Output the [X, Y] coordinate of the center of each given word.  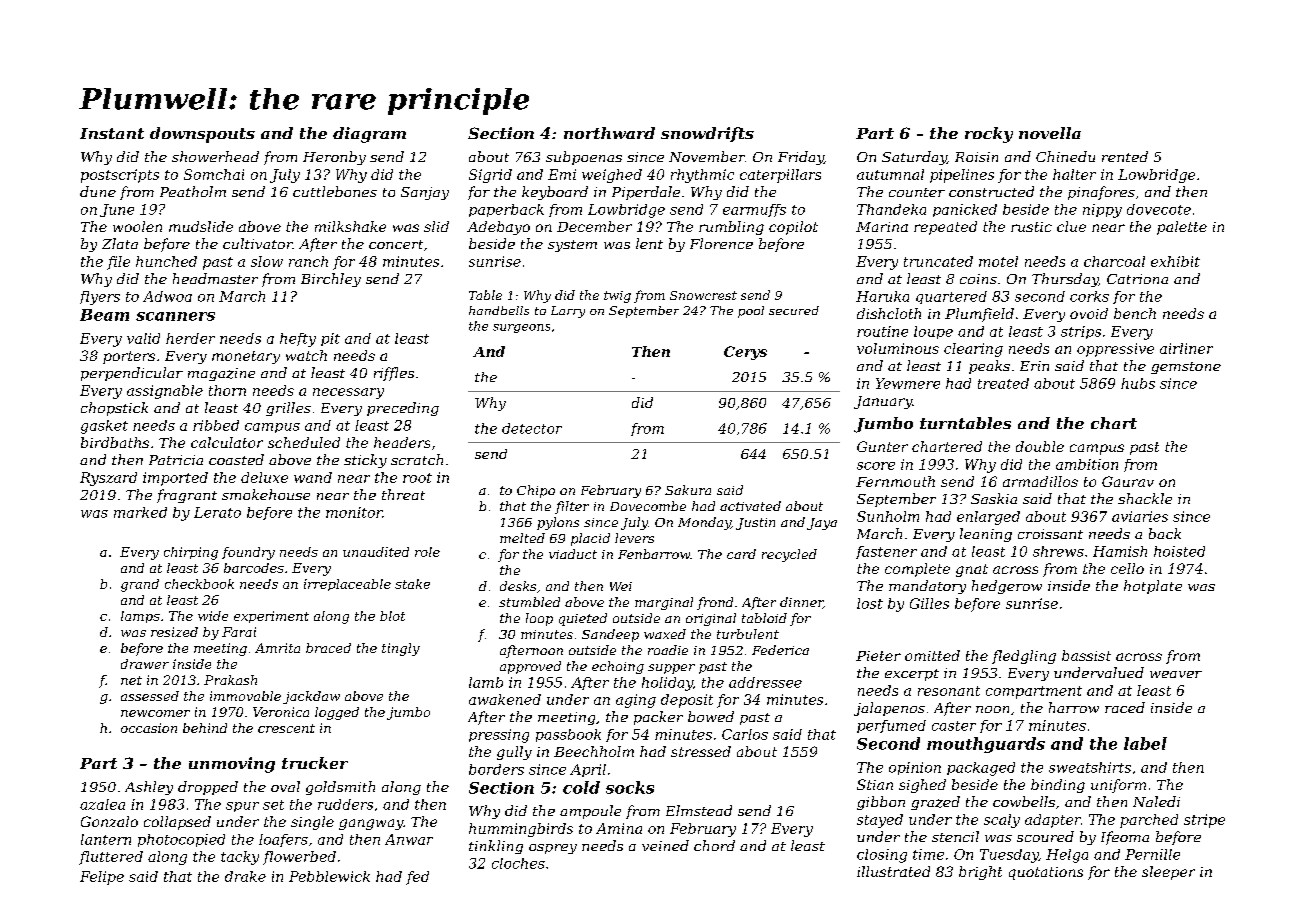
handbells [499, 310]
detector [532, 428]
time [928, 854]
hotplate [1153, 587]
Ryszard [108, 479]
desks [518, 586]
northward [609, 133]
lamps [140, 617]
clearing [973, 350]
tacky [240, 858]
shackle [1145, 498]
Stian [875, 784]
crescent [286, 728]
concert [396, 244]
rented [1125, 156]
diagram [369, 135]
